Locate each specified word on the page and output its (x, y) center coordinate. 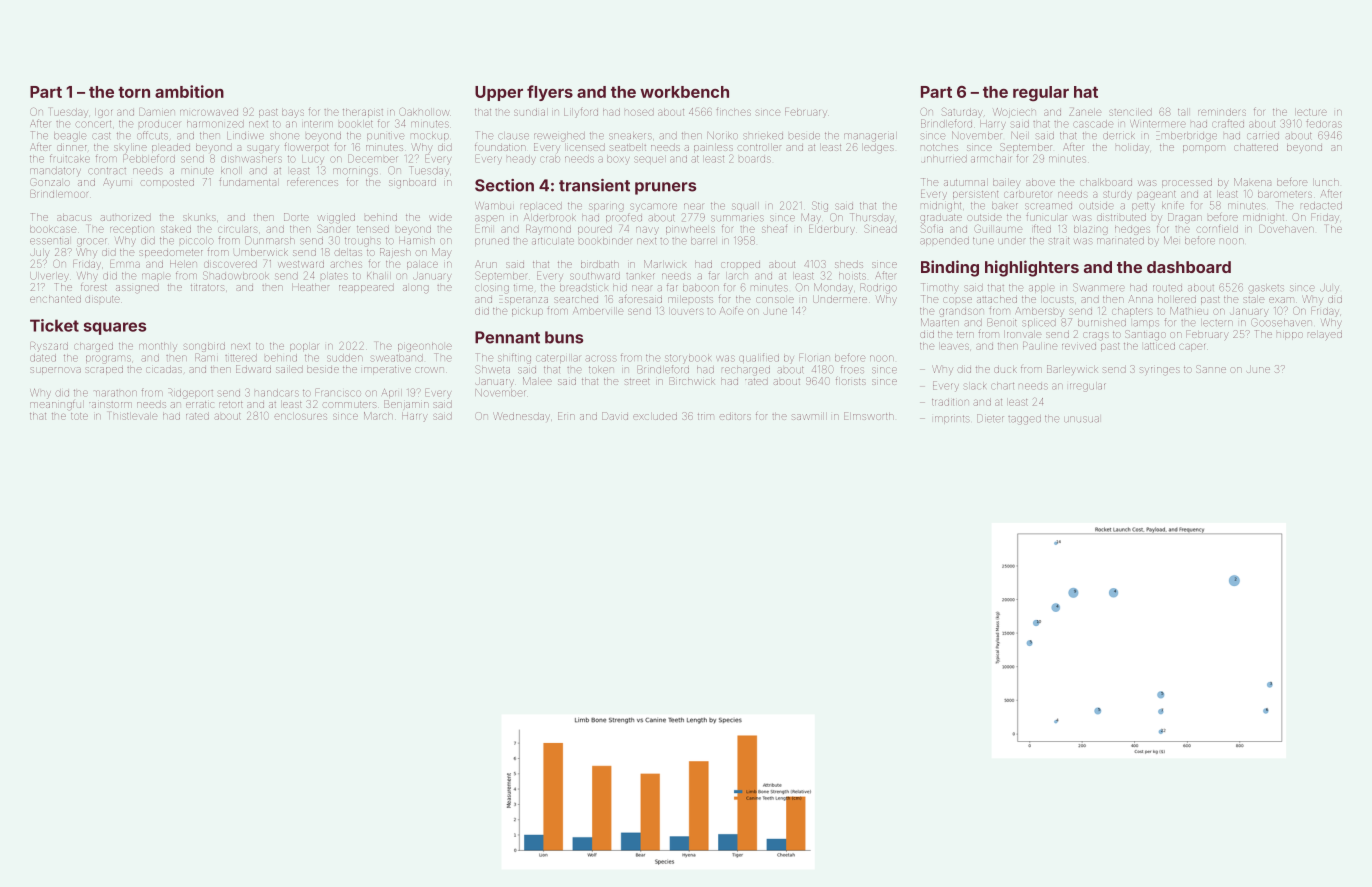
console (775, 300)
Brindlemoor (59, 194)
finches (733, 112)
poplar (304, 346)
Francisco (338, 392)
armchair (991, 159)
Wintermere (1158, 124)
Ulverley (49, 277)
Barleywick (1072, 369)
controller (760, 147)
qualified (759, 358)
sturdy (1117, 195)
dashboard (1189, 267)
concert (93, 124)
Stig (820, 206)
